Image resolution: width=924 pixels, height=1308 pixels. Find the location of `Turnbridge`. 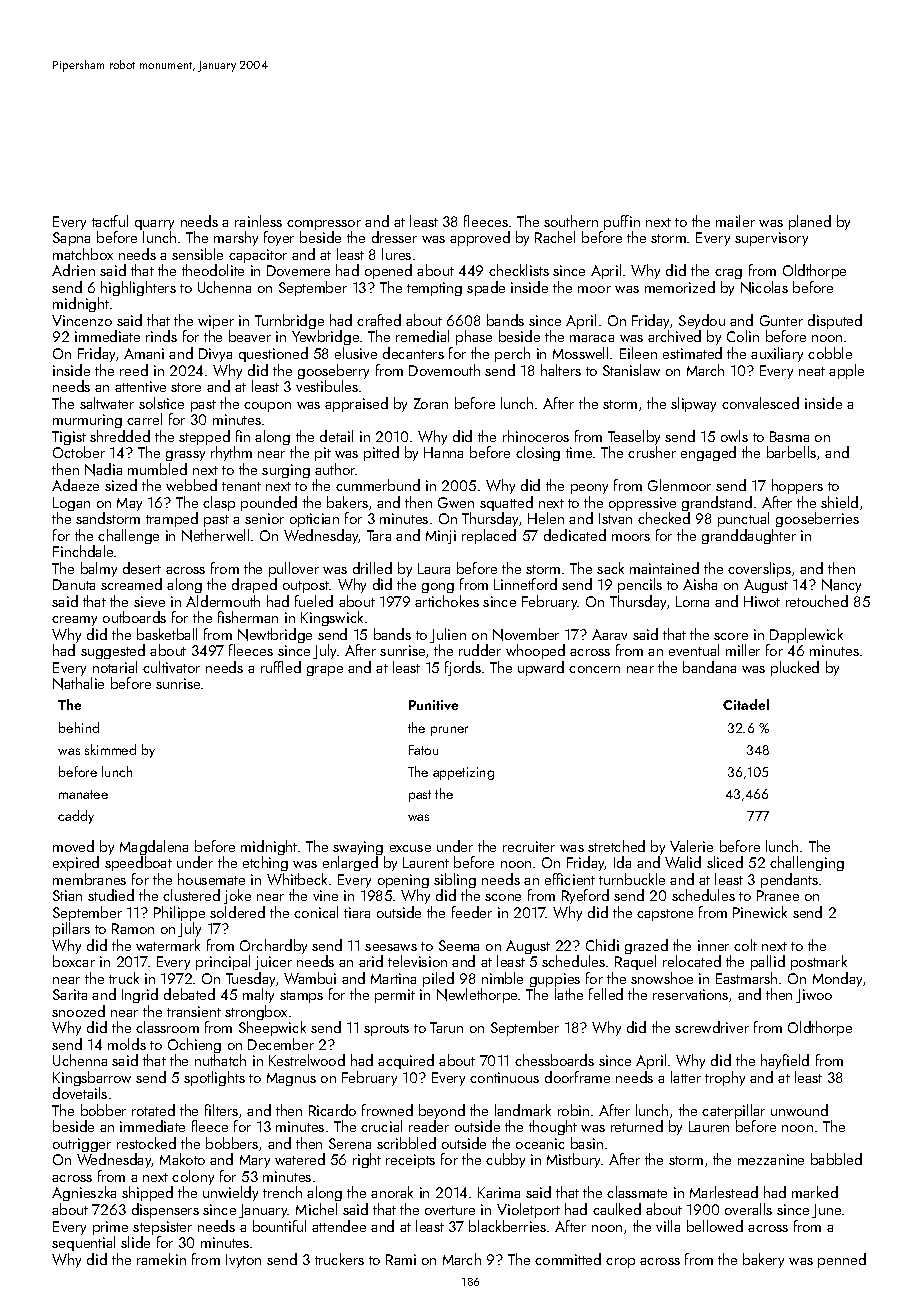

Turnbridge is located at coordinates (289, 322).
